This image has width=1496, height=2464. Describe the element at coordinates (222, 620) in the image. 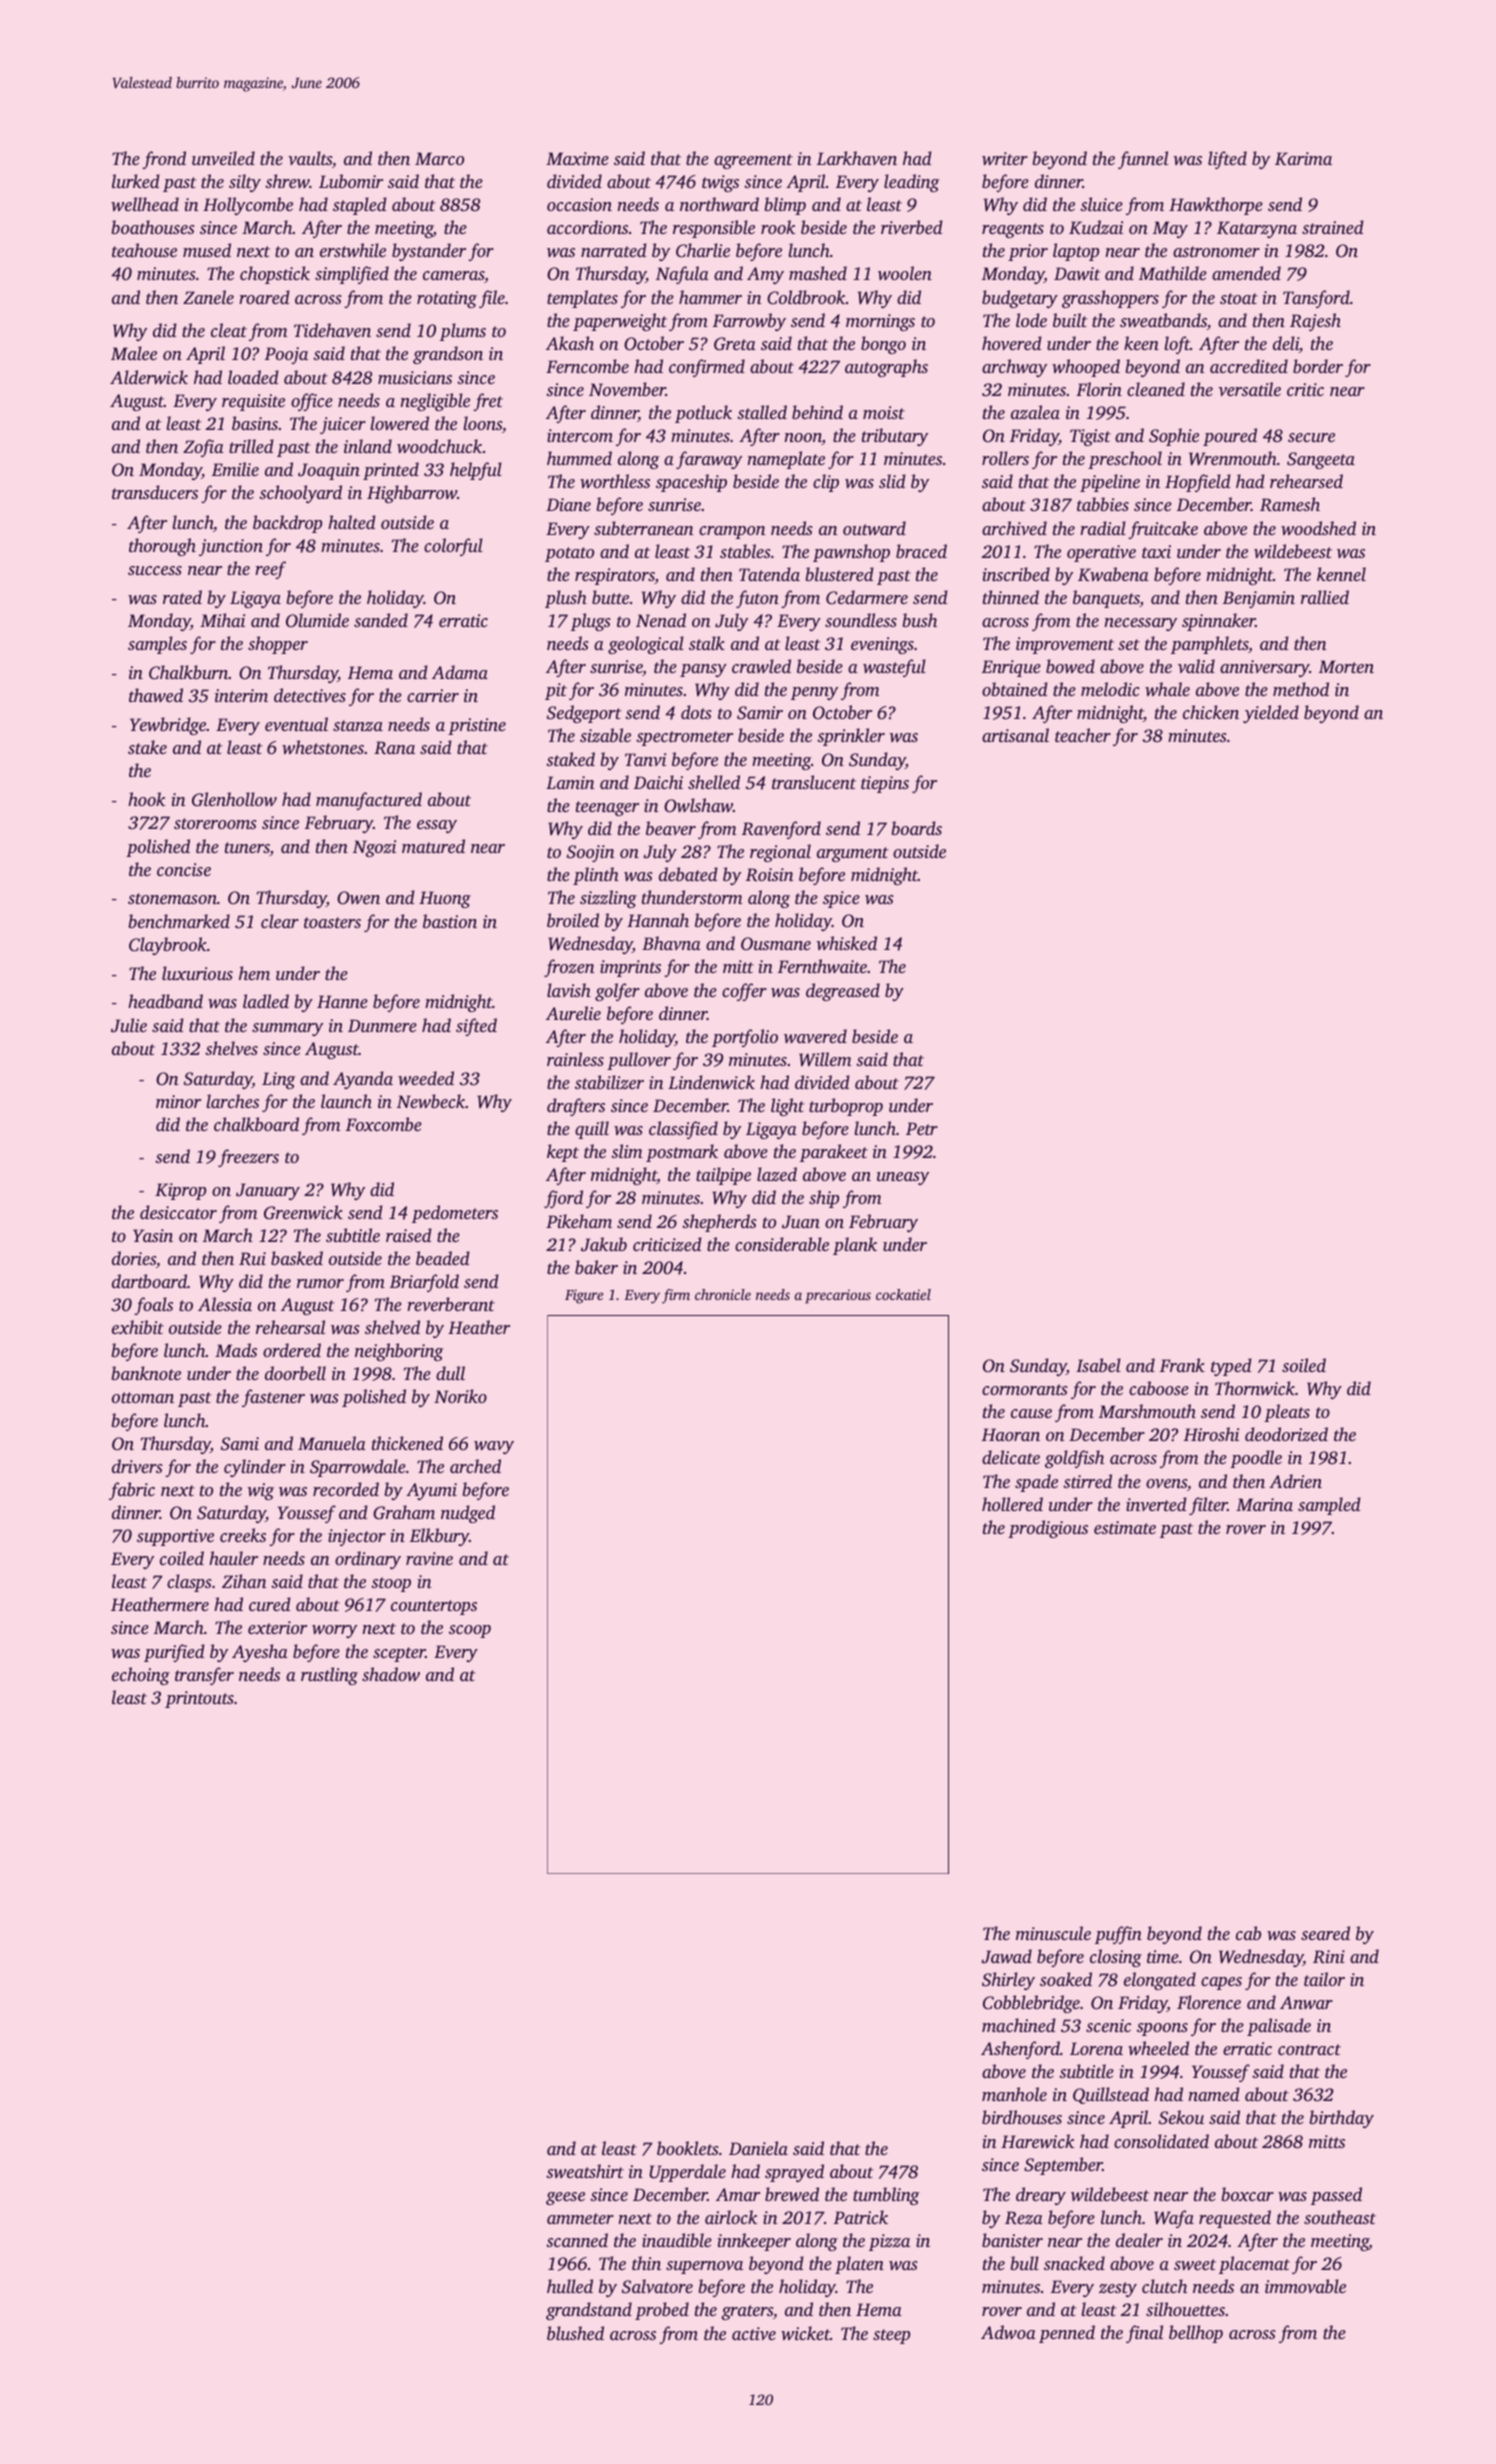

I see `Mihai` at that location.
